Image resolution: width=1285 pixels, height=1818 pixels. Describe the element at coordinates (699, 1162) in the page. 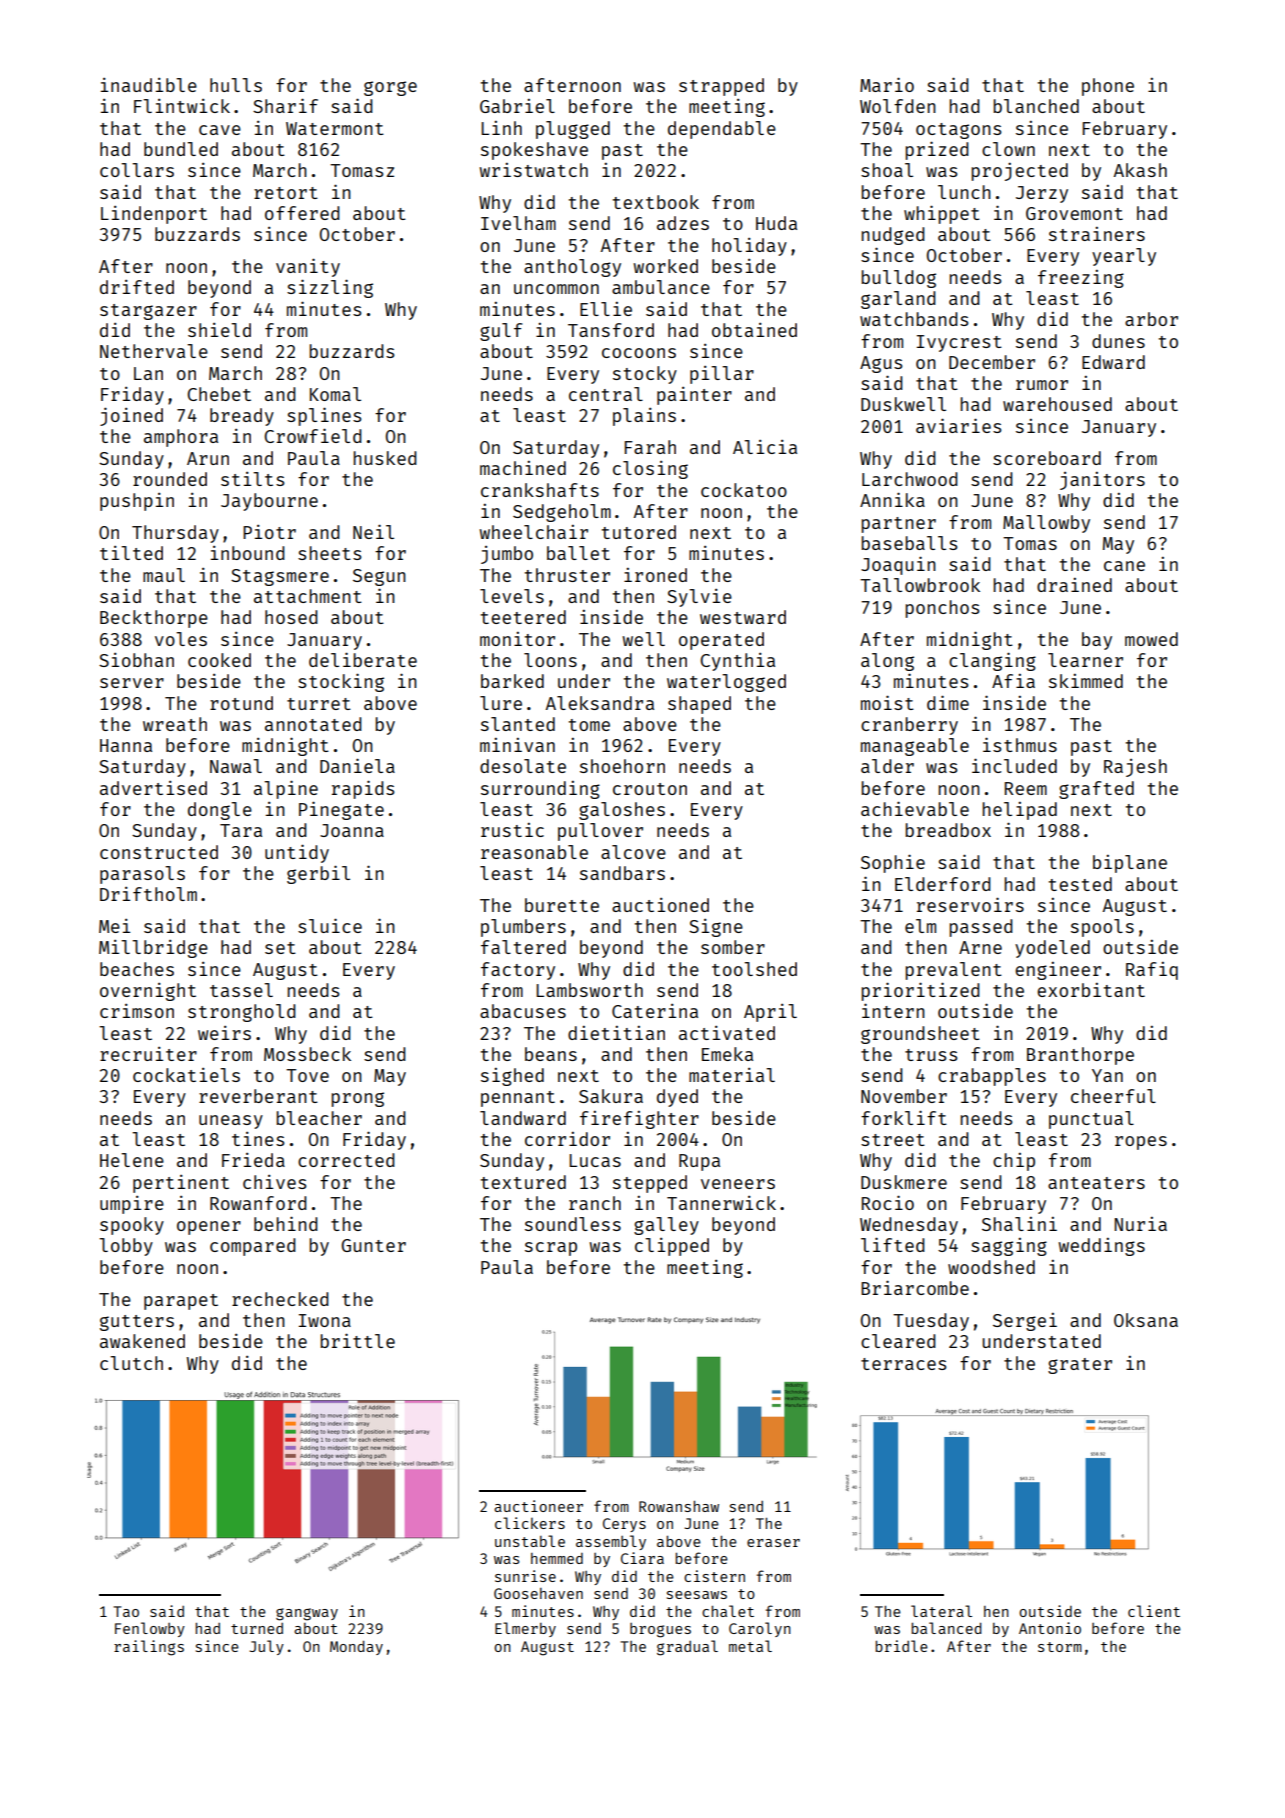

I see `Rupa` at that location.
